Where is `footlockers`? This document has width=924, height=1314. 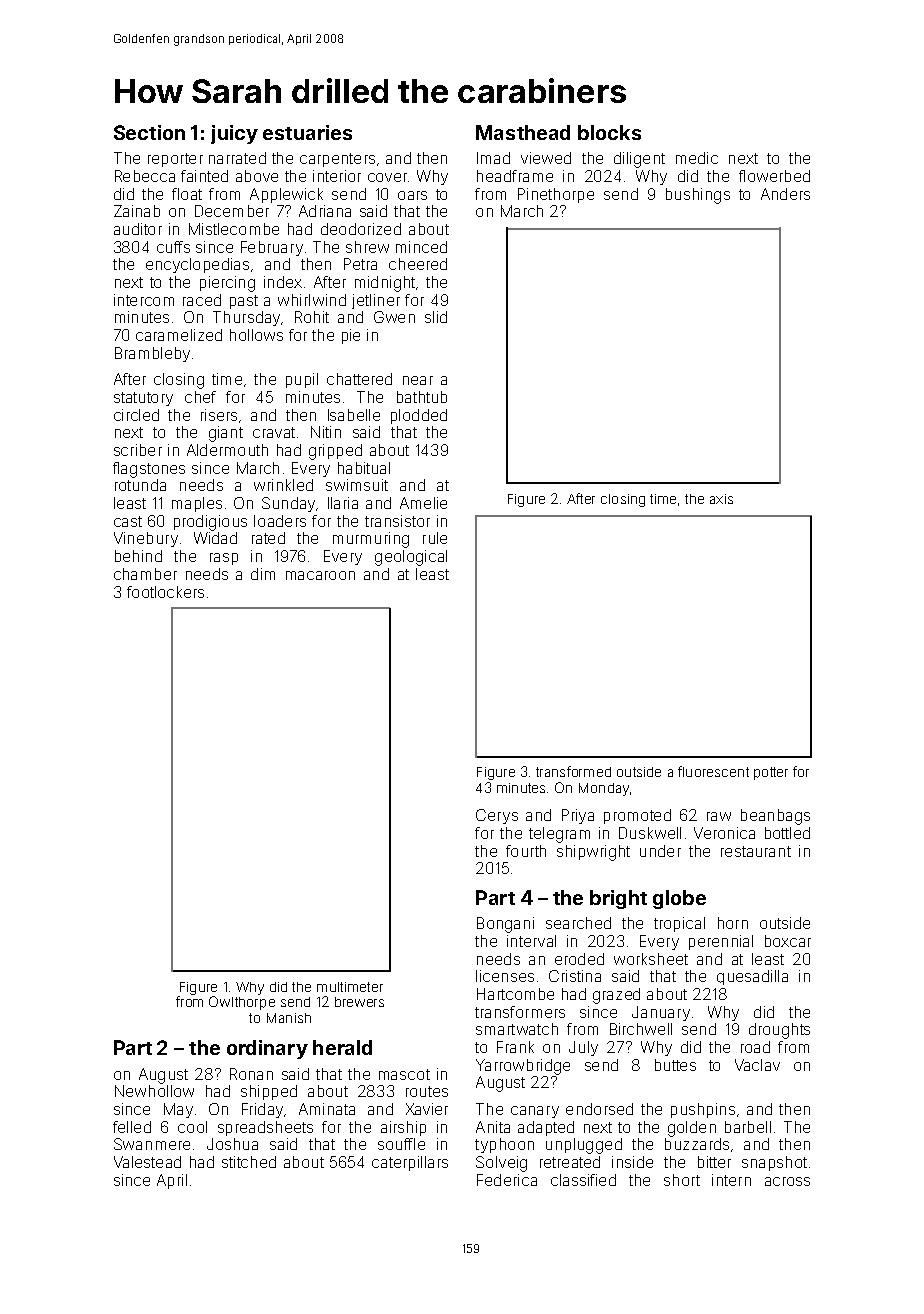
footlockers is located at coordinates (165, 592).
